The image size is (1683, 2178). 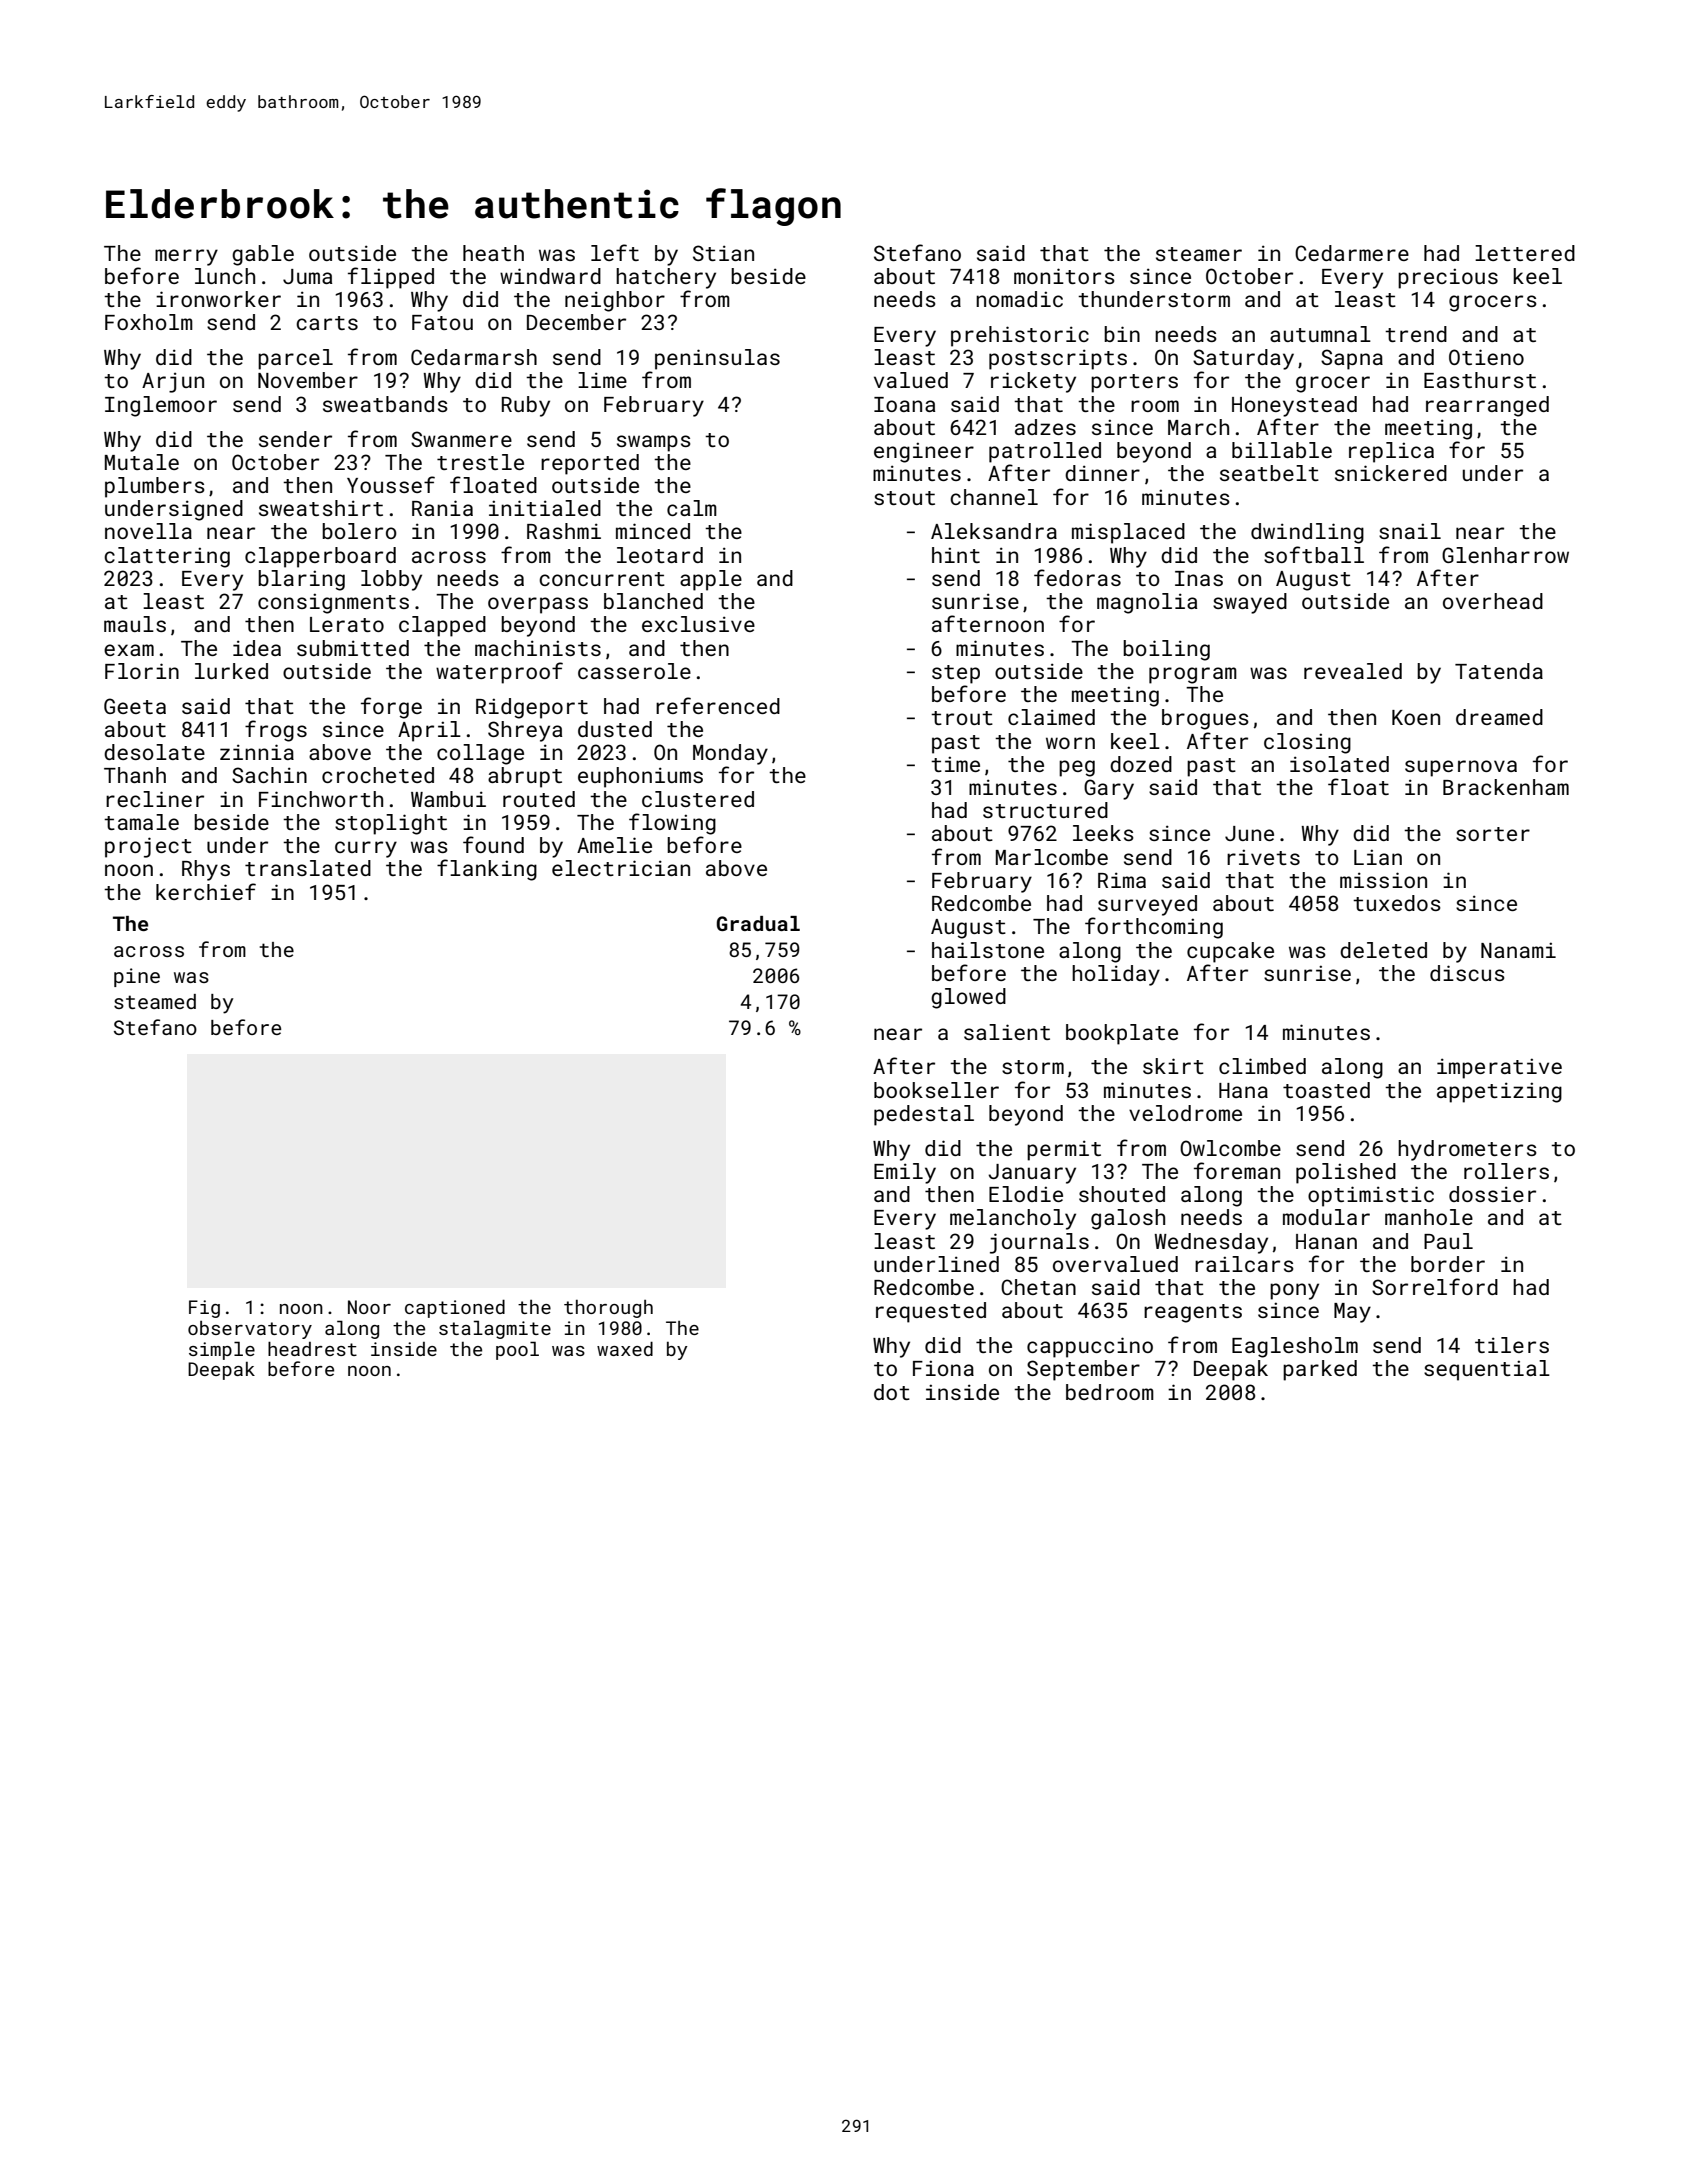 I want to click on Noor, so click(x=369, y=1307).
